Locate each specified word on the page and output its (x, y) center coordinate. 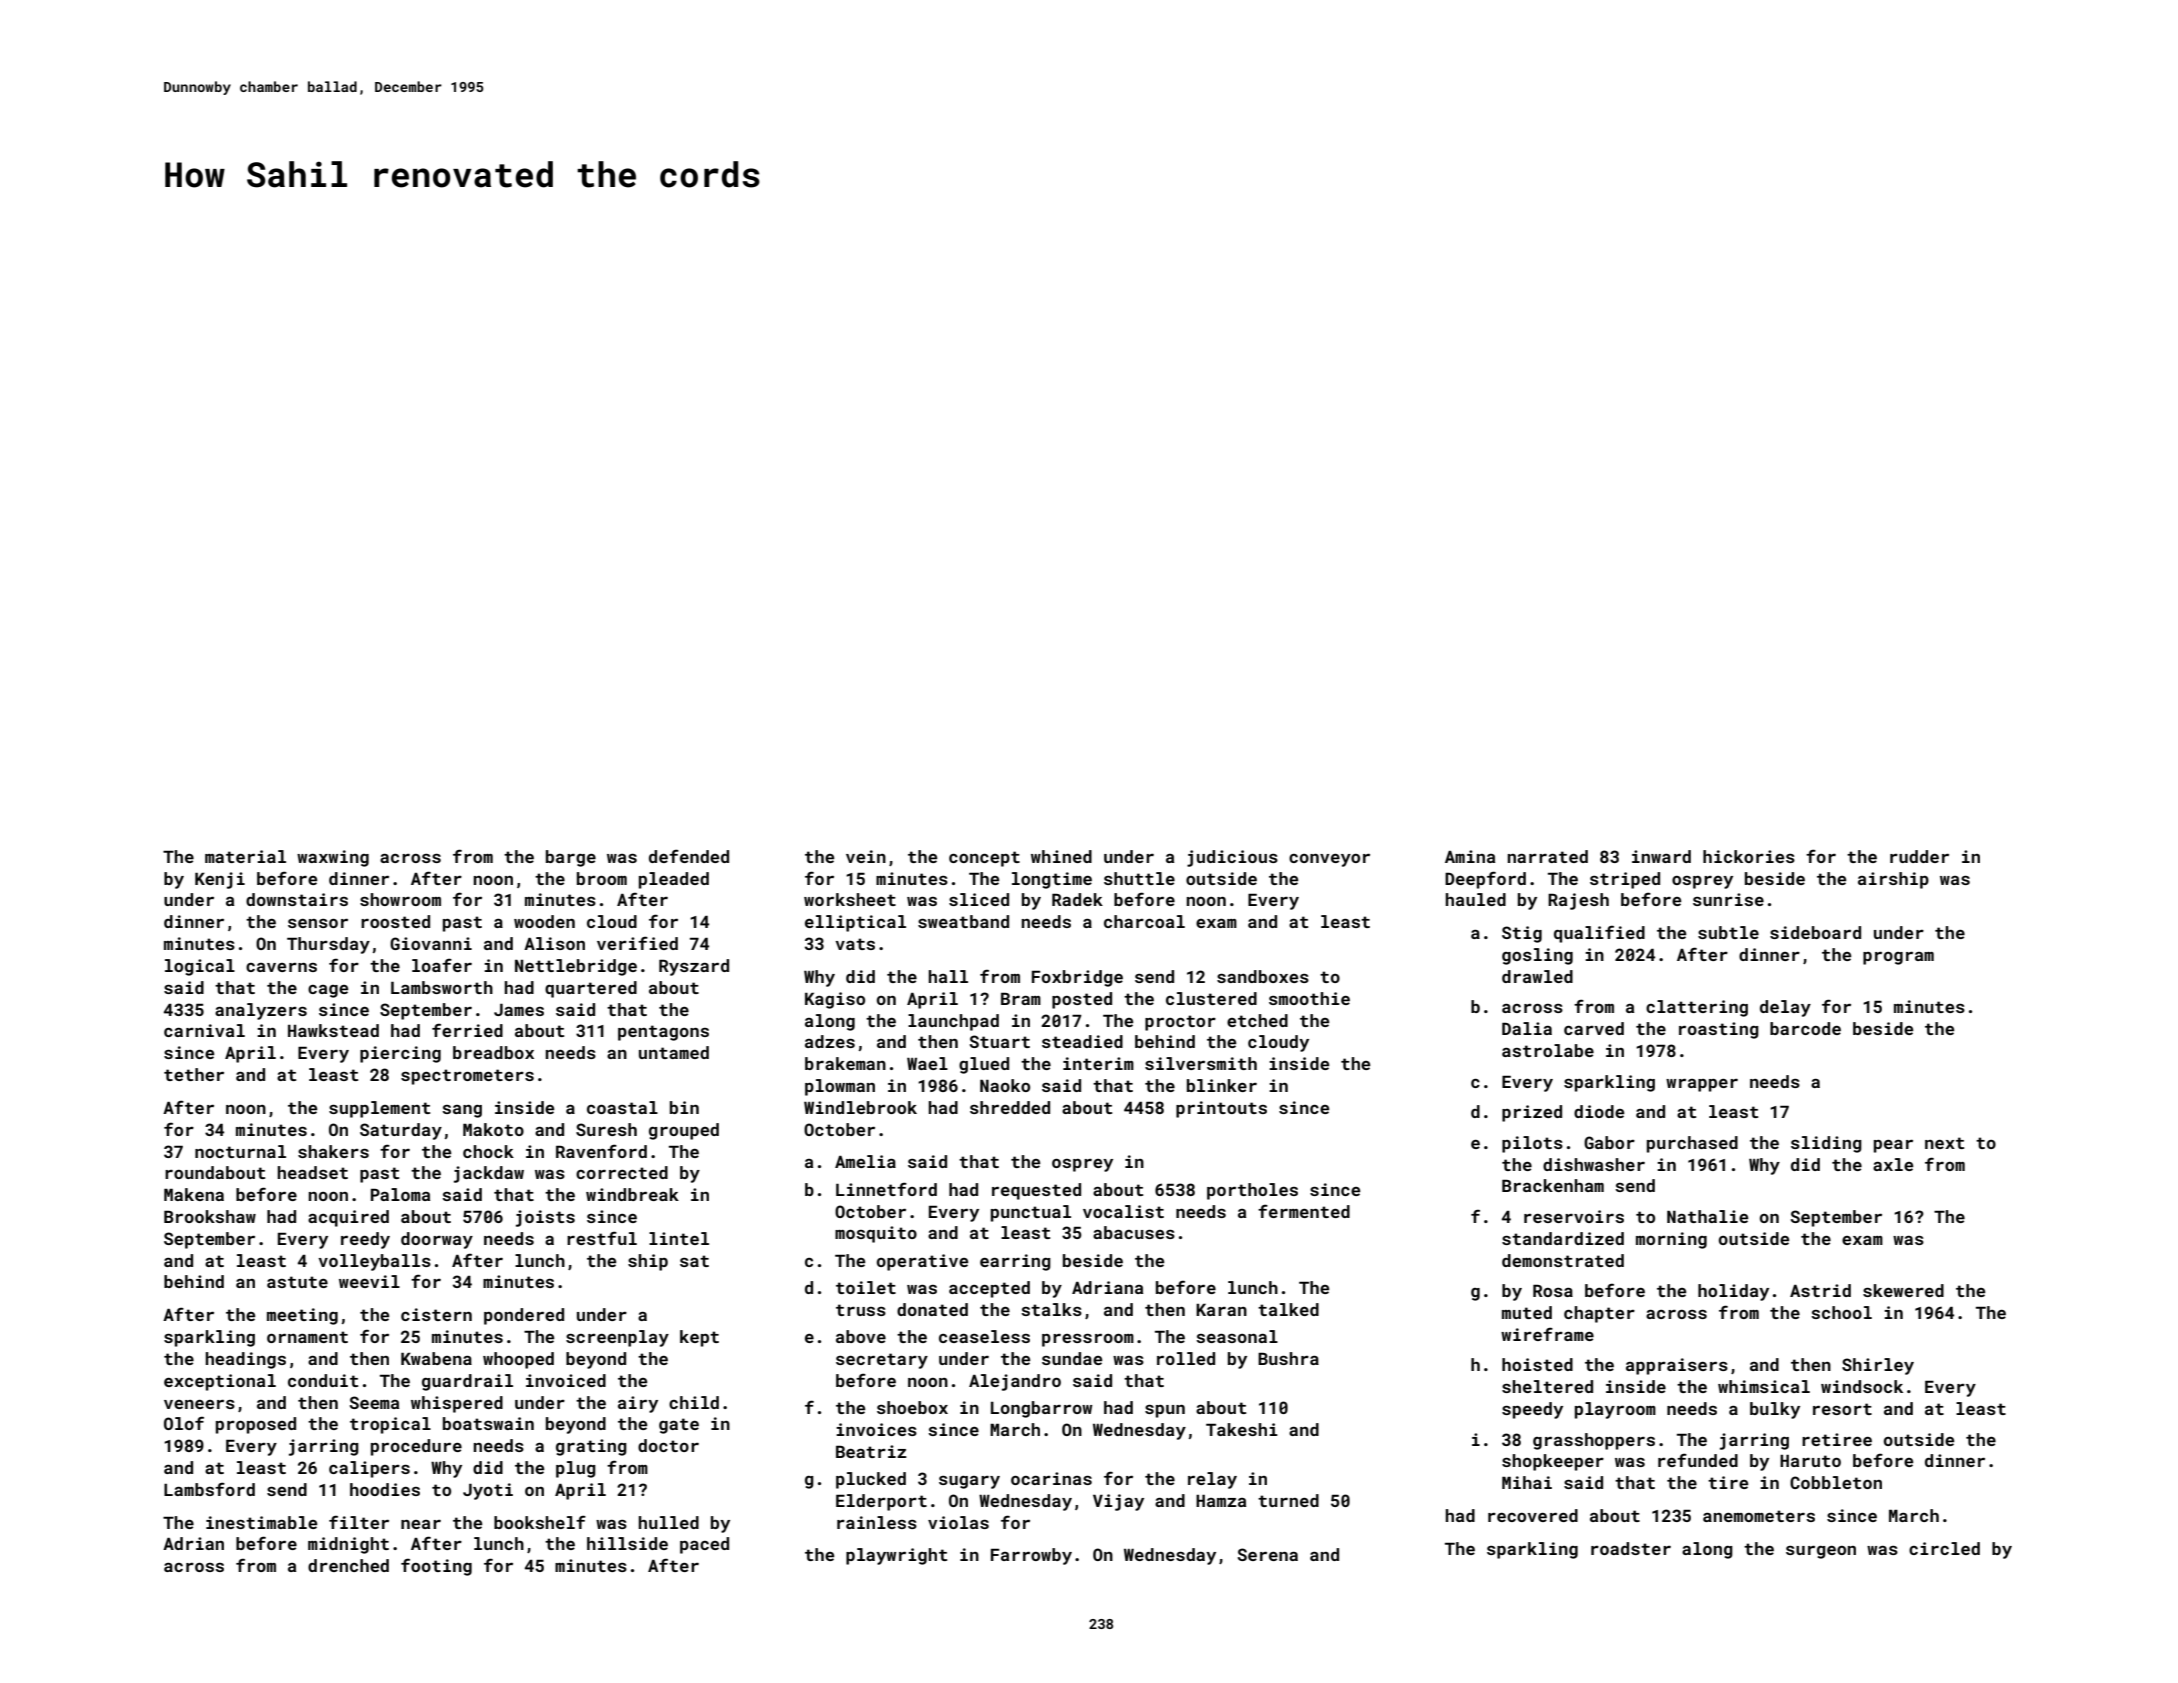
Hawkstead (333, 1030)
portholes (1252, 1191)
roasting (1719, 1030)
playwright (896, 1556)
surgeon (1821, 1552)
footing (436, 1567)
